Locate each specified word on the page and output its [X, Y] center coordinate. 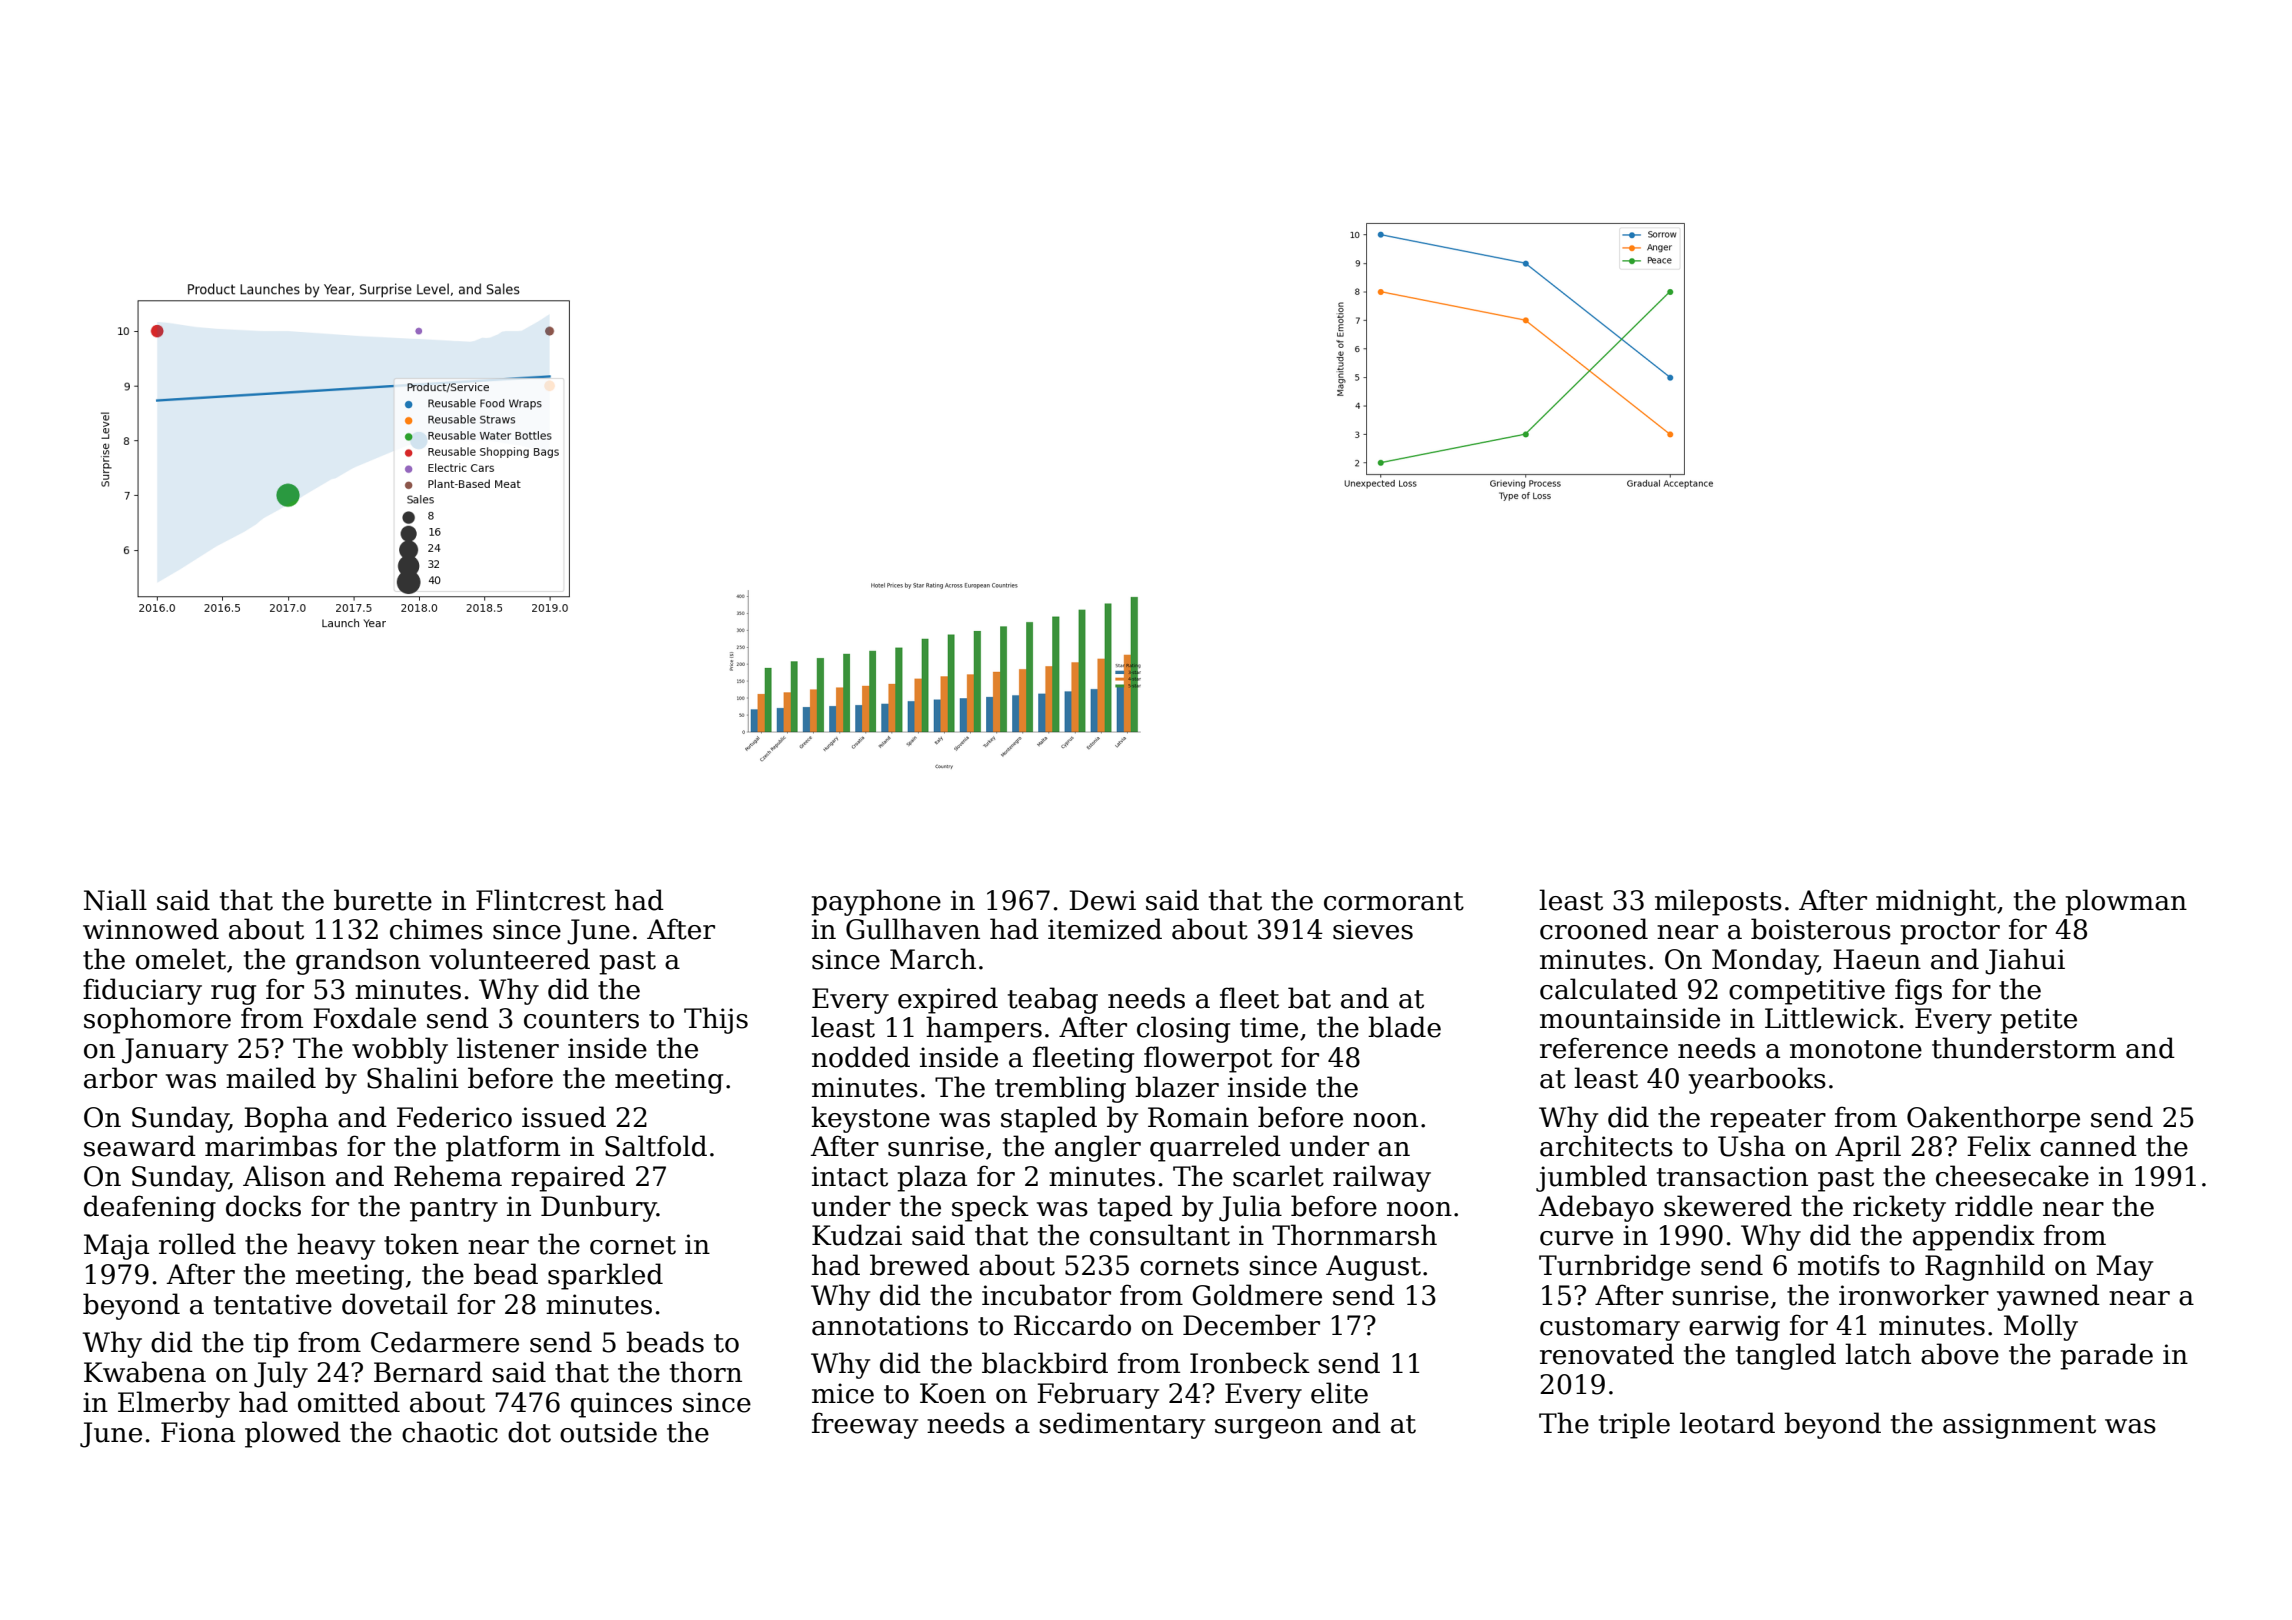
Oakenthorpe [1993, 1119]
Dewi [1102, 900]
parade [2106, 1356]
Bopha [286, 1119]
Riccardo [1072, 1325]
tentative [273, 1304]
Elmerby [174, 1404]
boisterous [1821, 929]
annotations [890, 1325]
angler [1098, 1148]
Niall [115, 900]
